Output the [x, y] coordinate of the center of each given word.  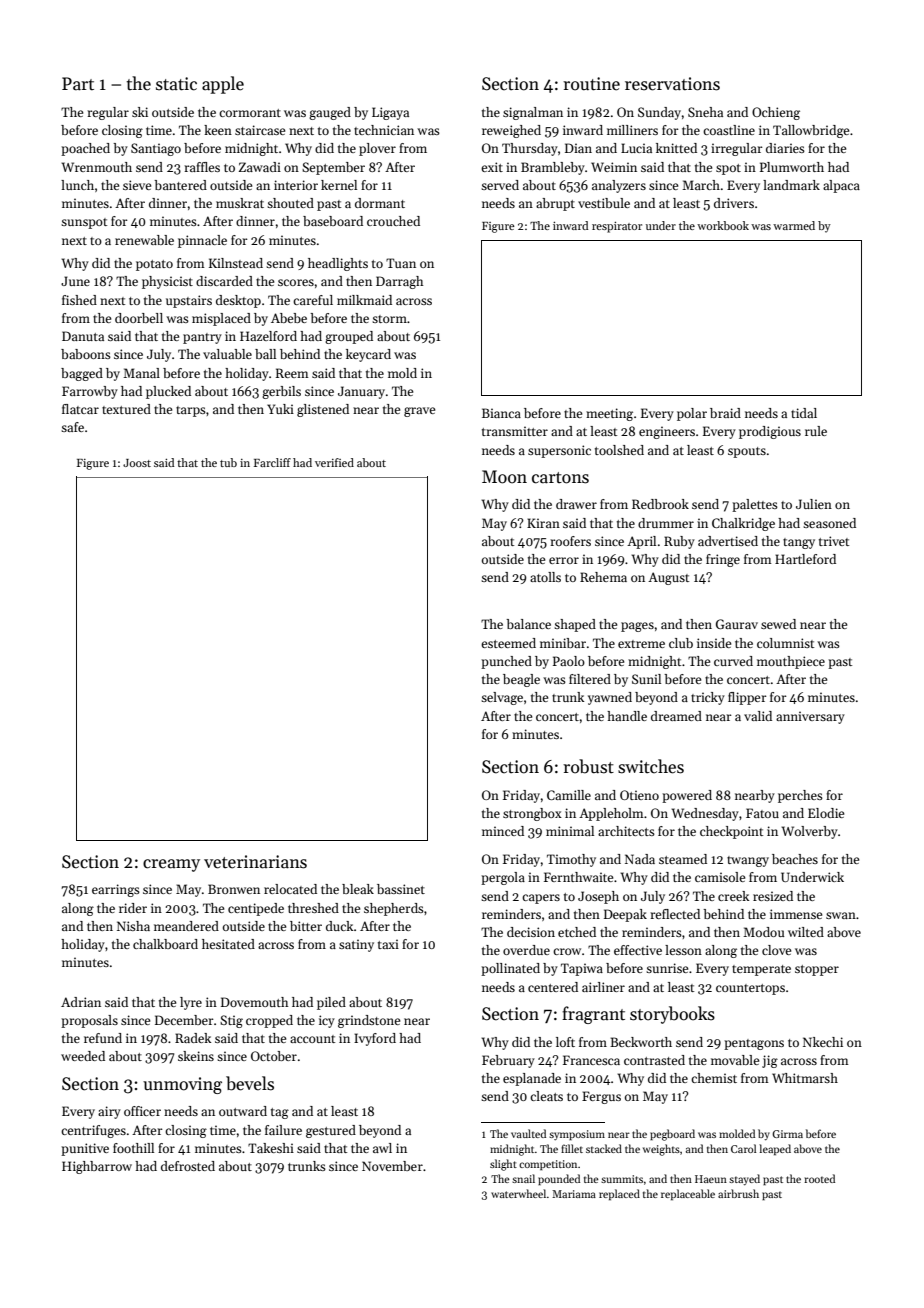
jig [770, 1061]
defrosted [188, 1166]
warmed [794, 225]
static [176, 84]
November [392, 1166]
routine [591, 84]
